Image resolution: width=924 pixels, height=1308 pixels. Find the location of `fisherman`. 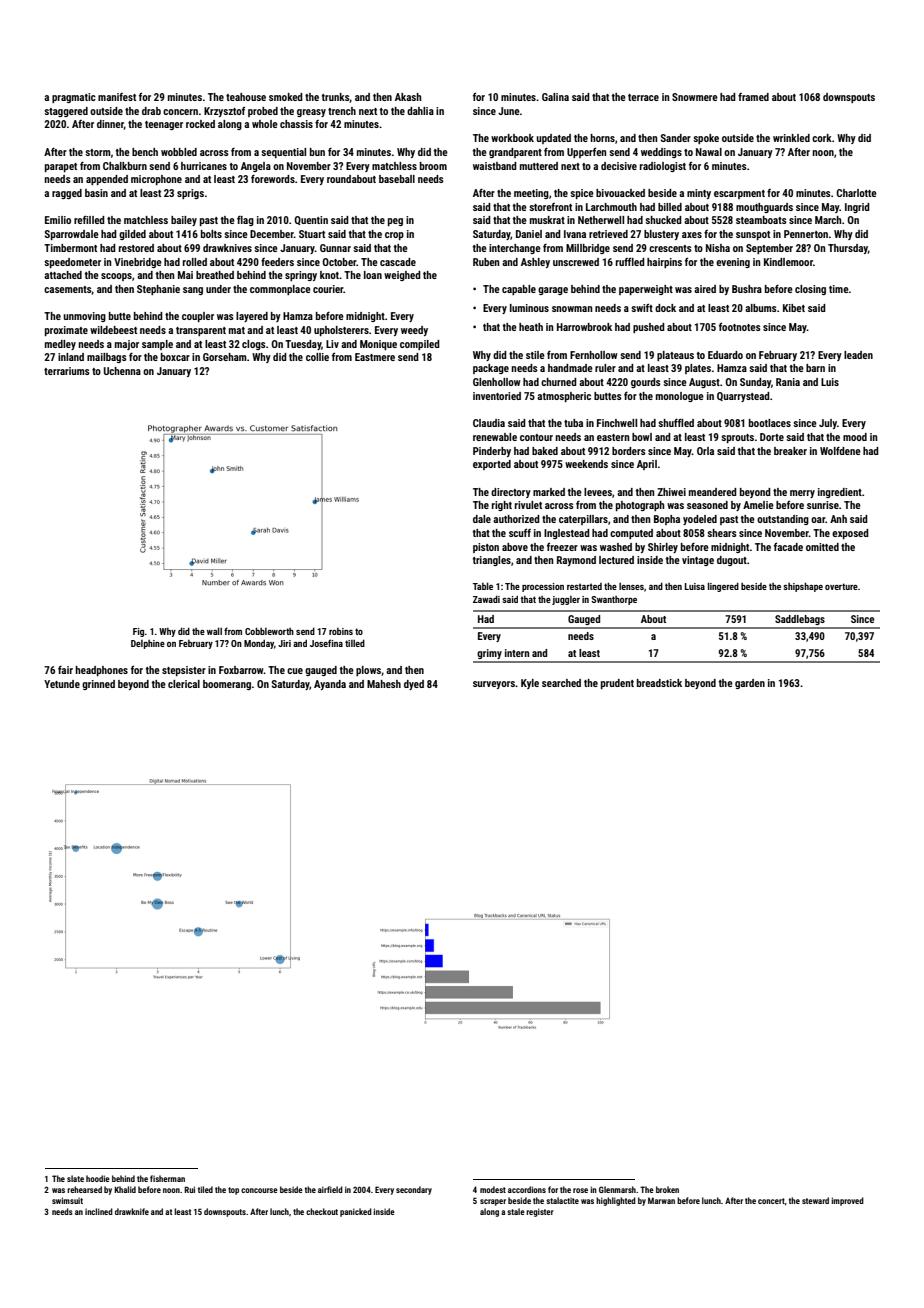

fisherman is located at coordinates (167, 1178).
